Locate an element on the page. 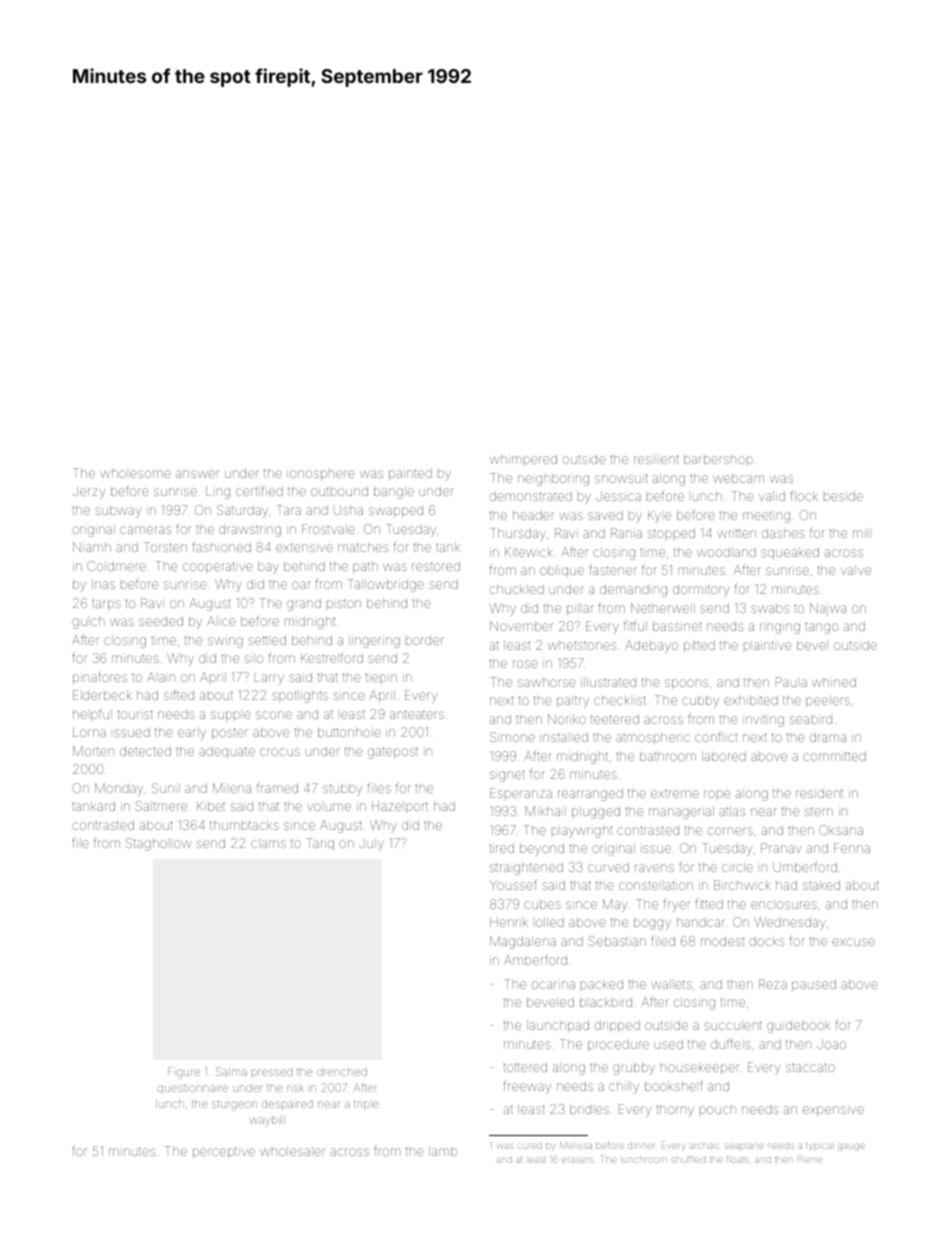 Image resolution: width=952 pixels, height=1233 pixels. wholesome is located at coordinates (135, 473).
